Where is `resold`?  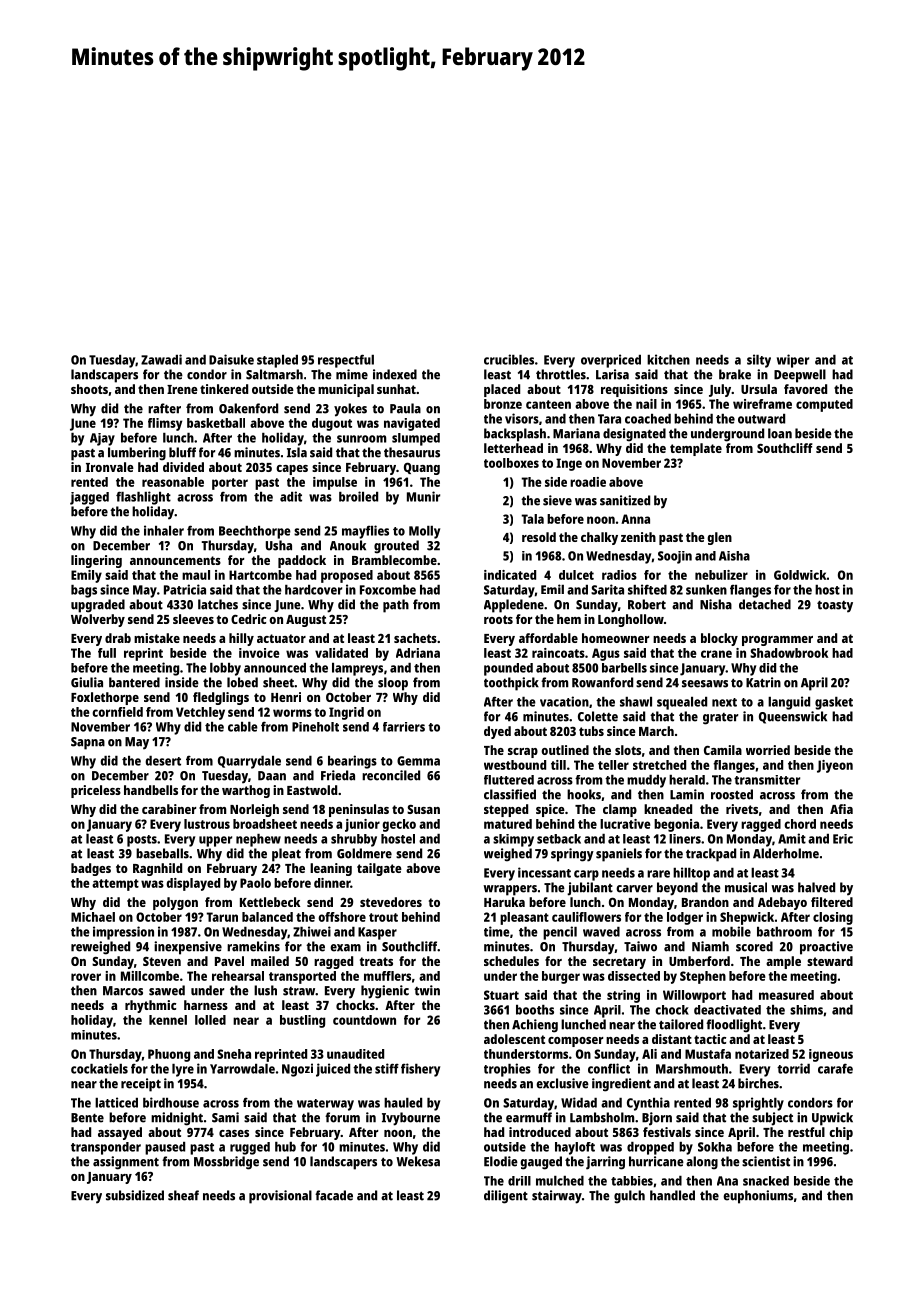
resold is located at coordinates (539, 537).
